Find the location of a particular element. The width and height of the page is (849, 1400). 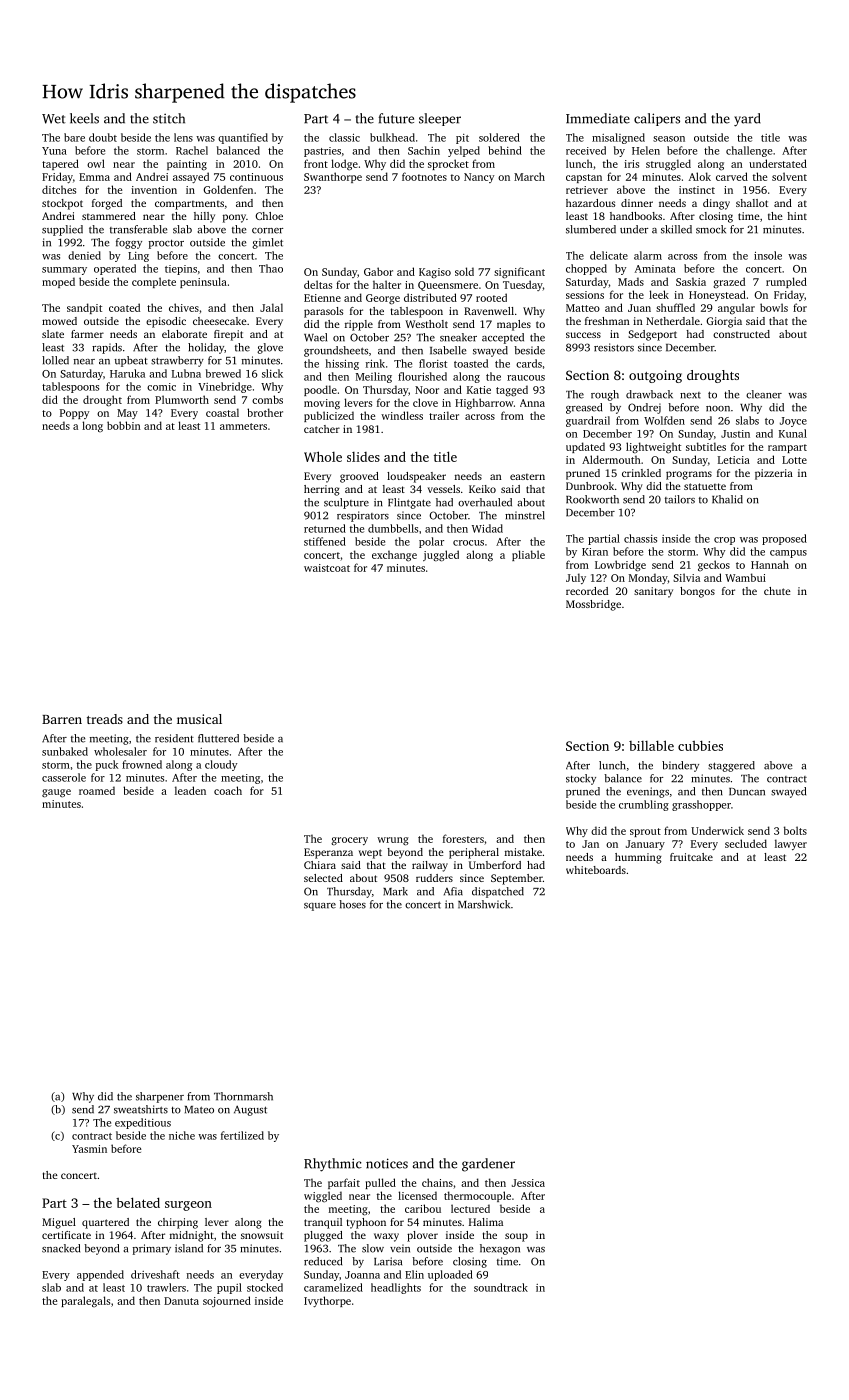

belated is located at coordinates (138, 1202).
